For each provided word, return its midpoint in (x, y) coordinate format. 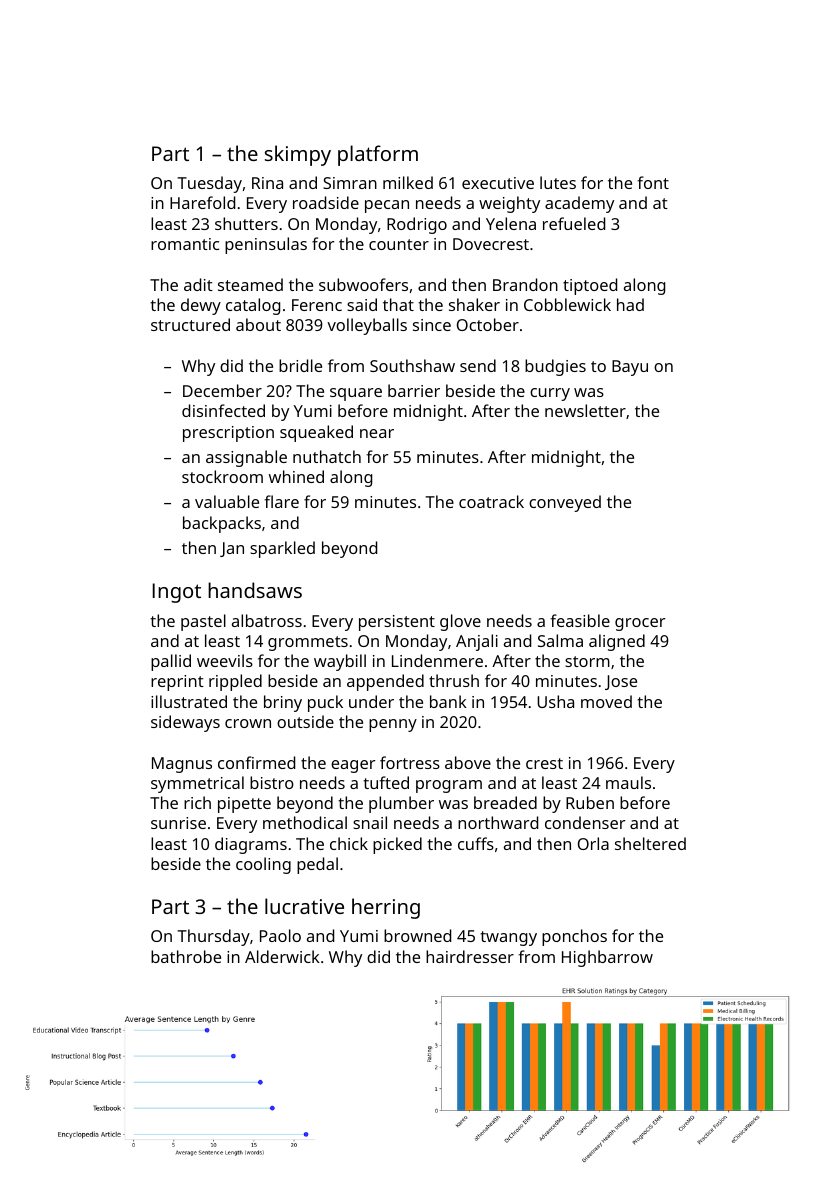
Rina (267, 183)
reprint (177, 683)
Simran (350, 183)
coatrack (491, 501)
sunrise (178, 823)
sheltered (650, 843)
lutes (558, 182)
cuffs (476, 843)
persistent (397, 623)
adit (198, 284)
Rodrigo (417, 225)
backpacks (222, 524)
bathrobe (186, 956)
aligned (617, 642)
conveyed (565, 503)
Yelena (511, 223)
